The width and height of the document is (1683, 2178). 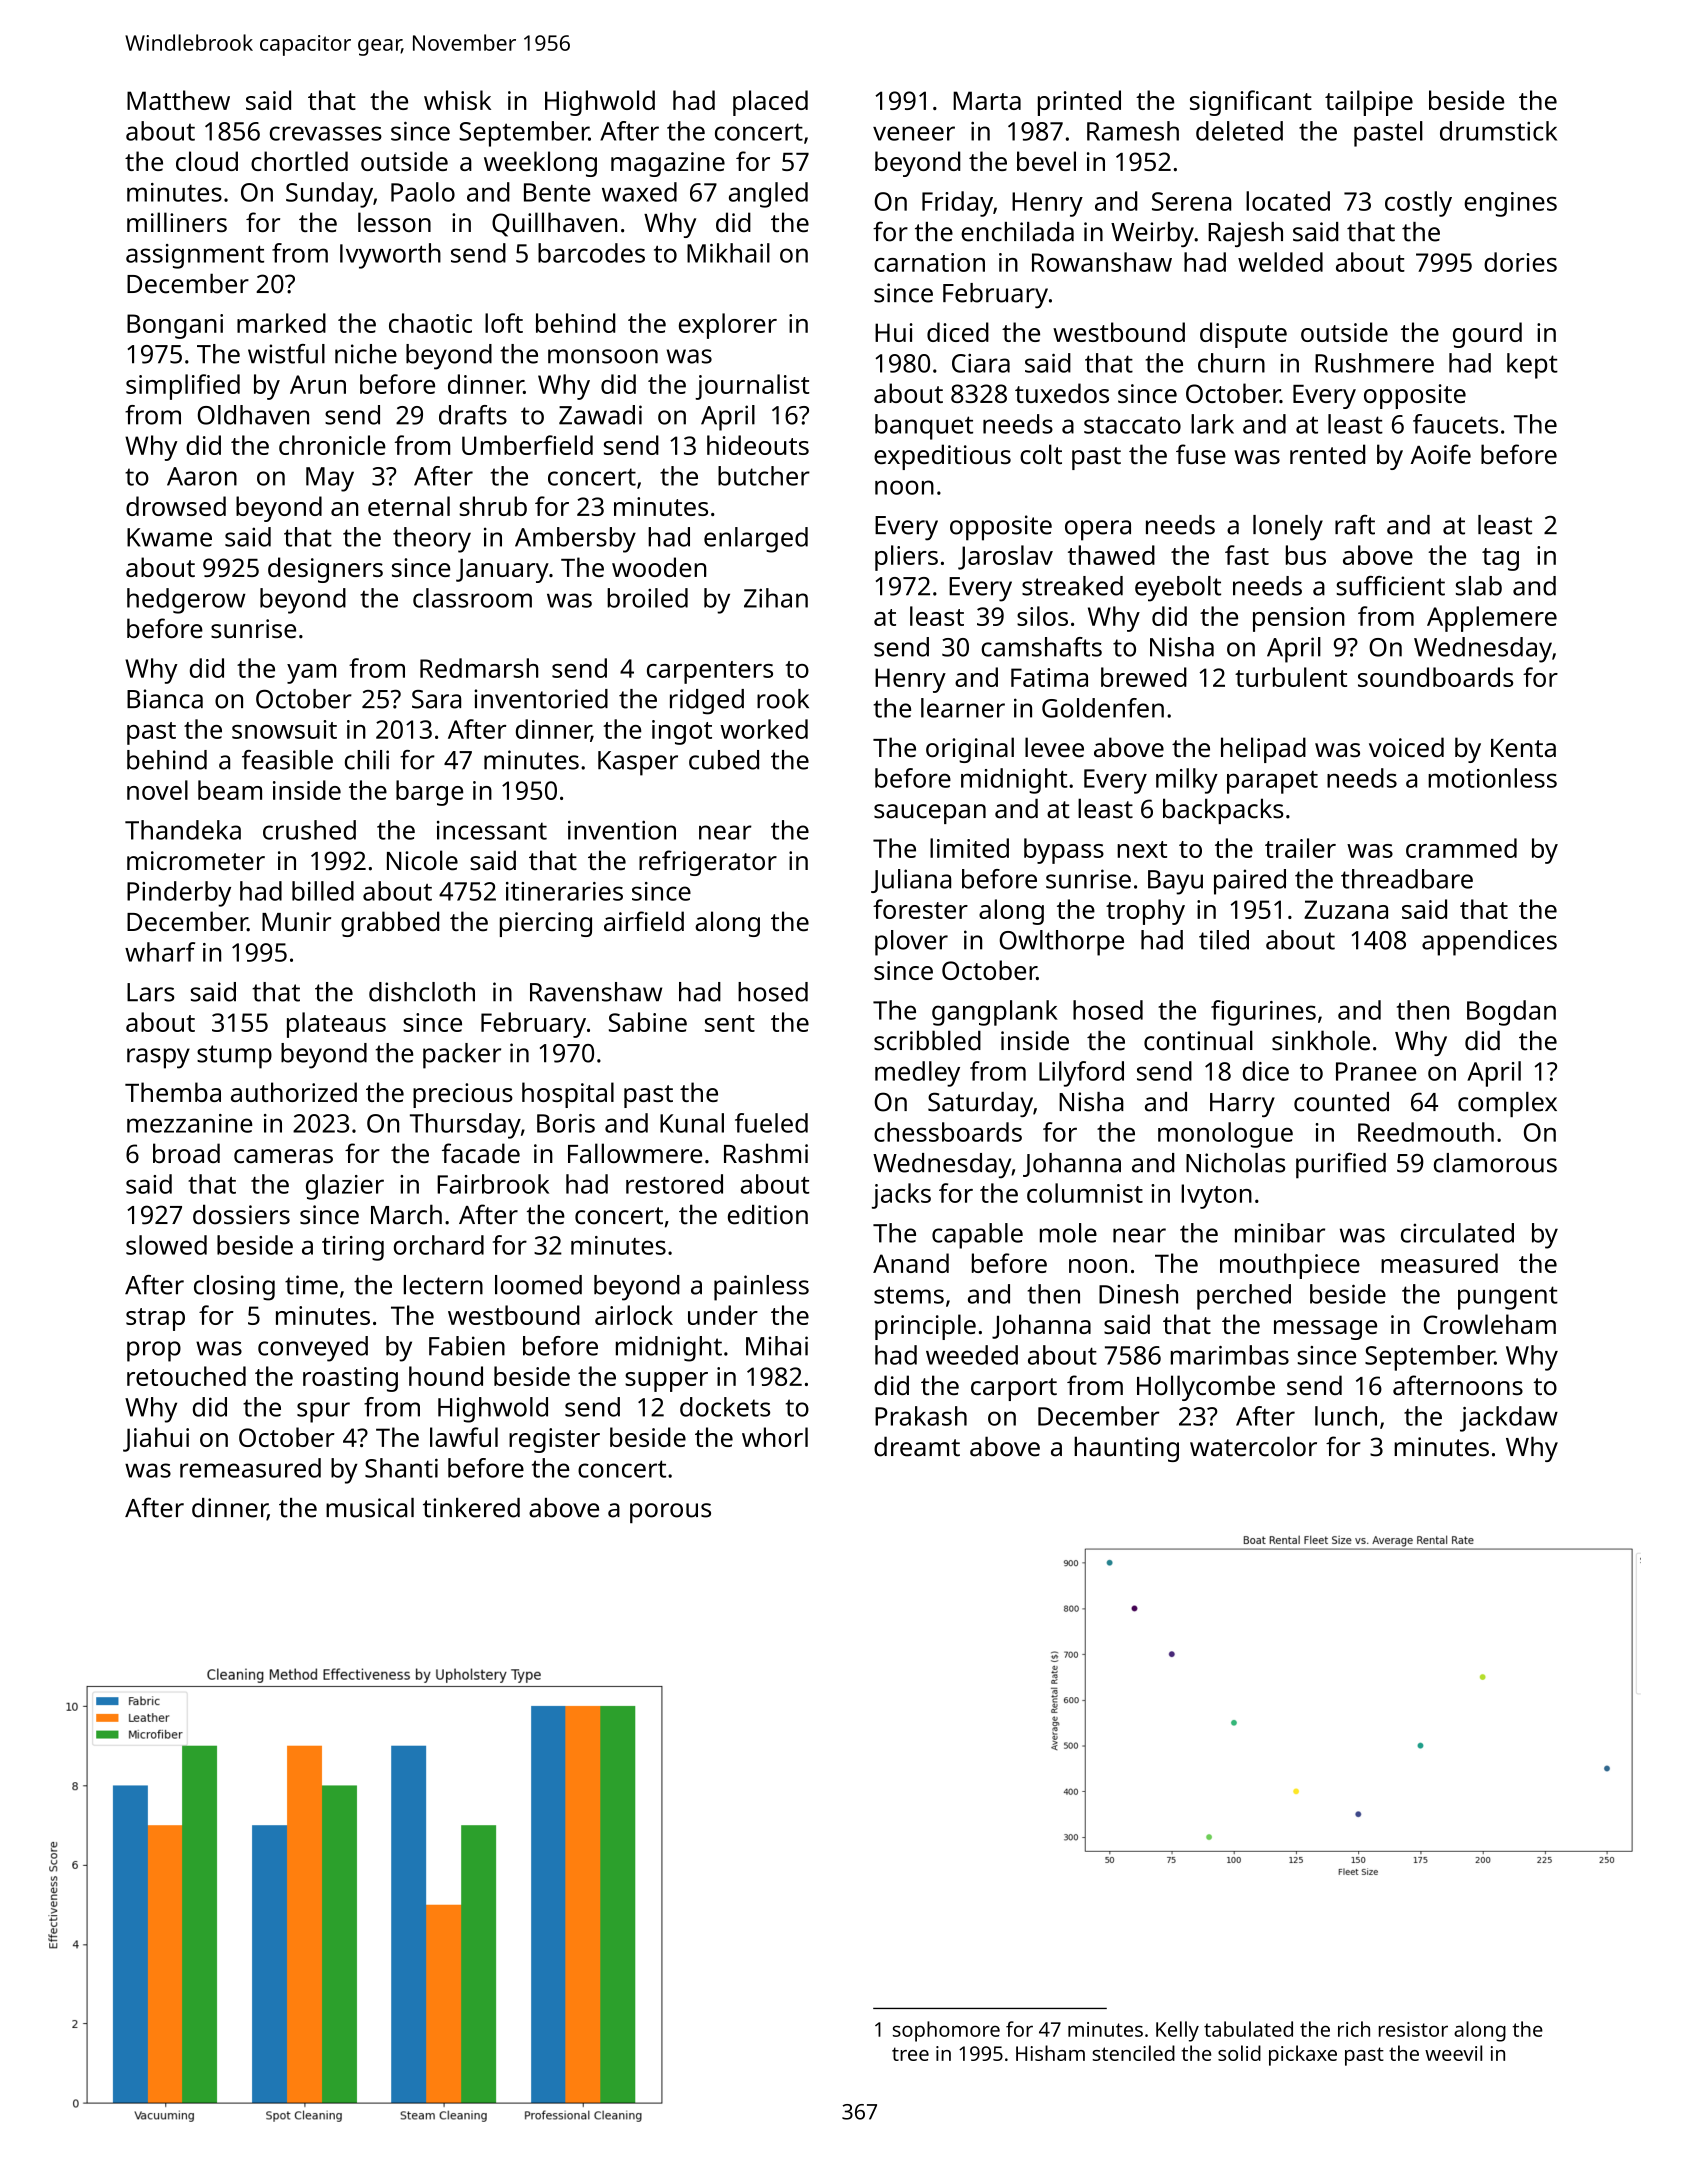 What do you see at coordinates (230, 790) in the document?
I see `beam` at bounding box center [230, 790].
